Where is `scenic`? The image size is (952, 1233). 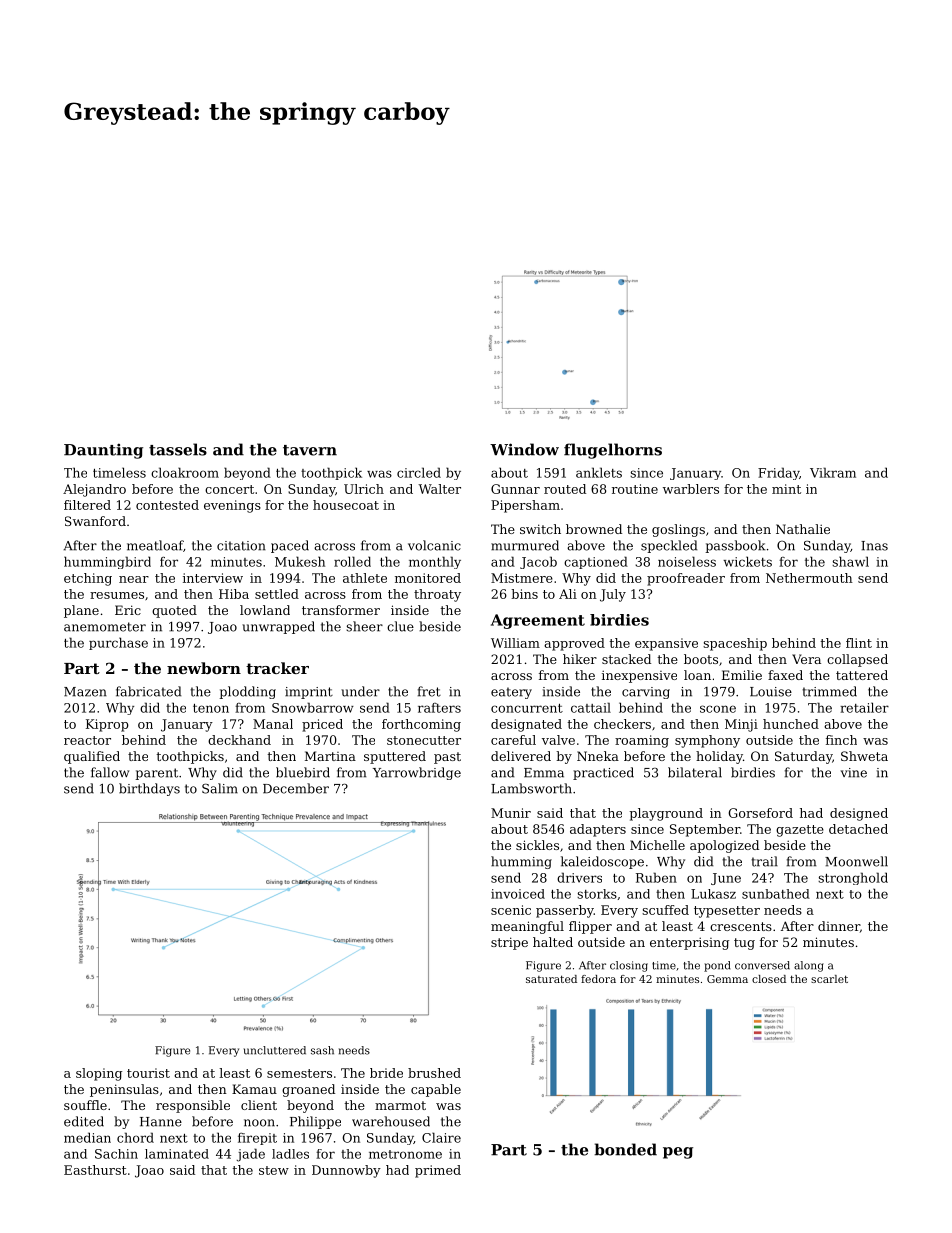 scenic is located at coordinates (511, 910).
